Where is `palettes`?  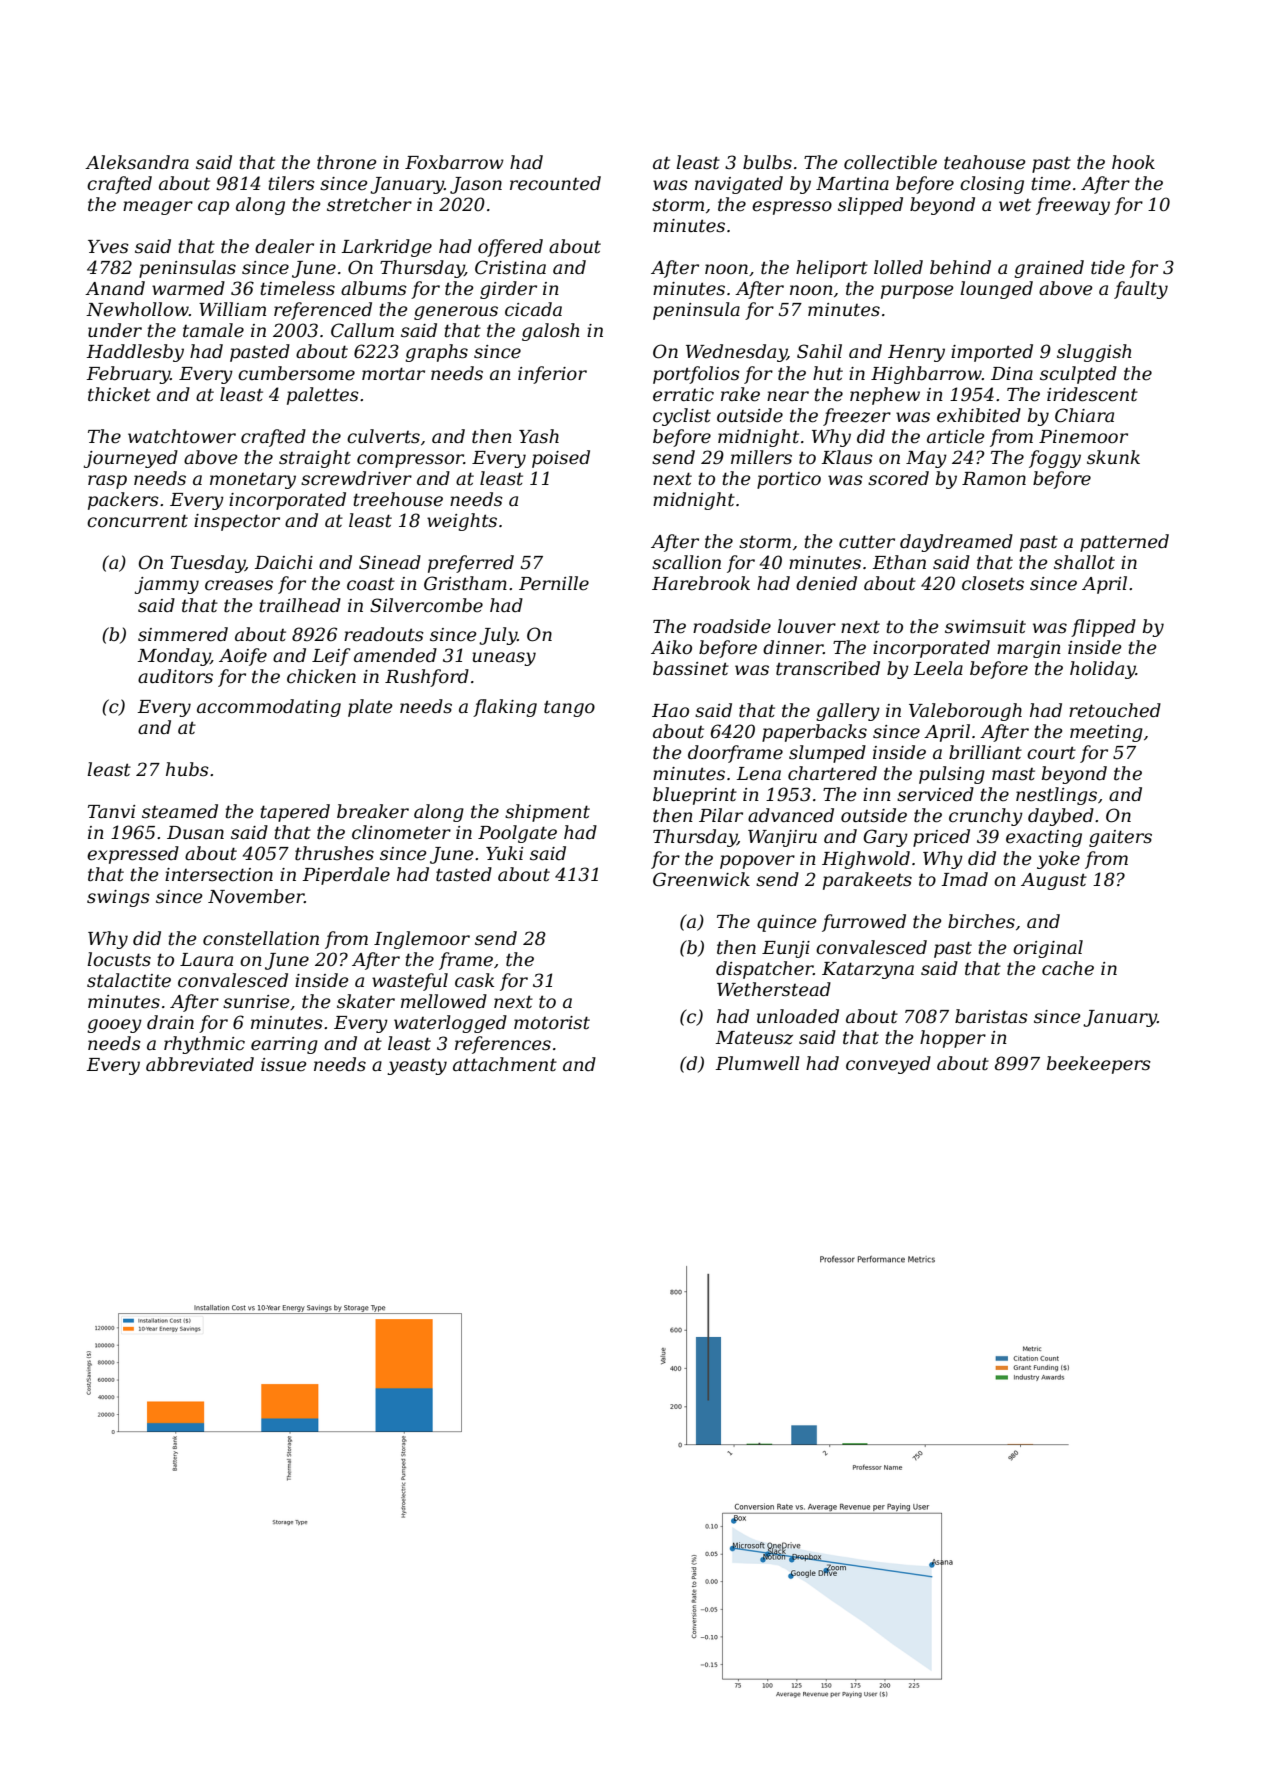
palettes is located at coordinates (323, 396).
